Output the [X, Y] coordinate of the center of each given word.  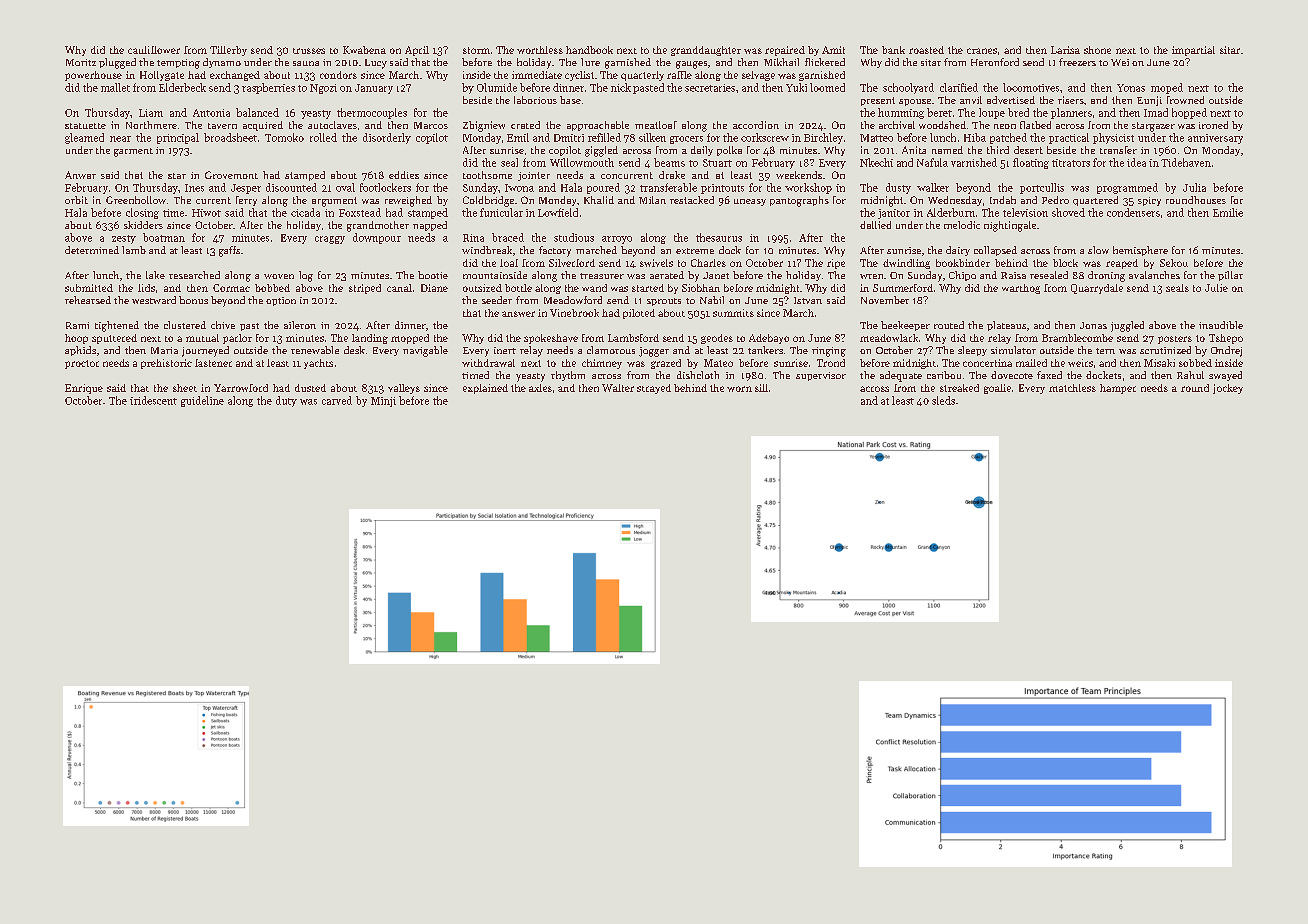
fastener [213, 363]
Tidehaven [1186, 162]
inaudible [1221, 325]
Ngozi [323, 89]
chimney [602, 364]
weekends [799, 175]
